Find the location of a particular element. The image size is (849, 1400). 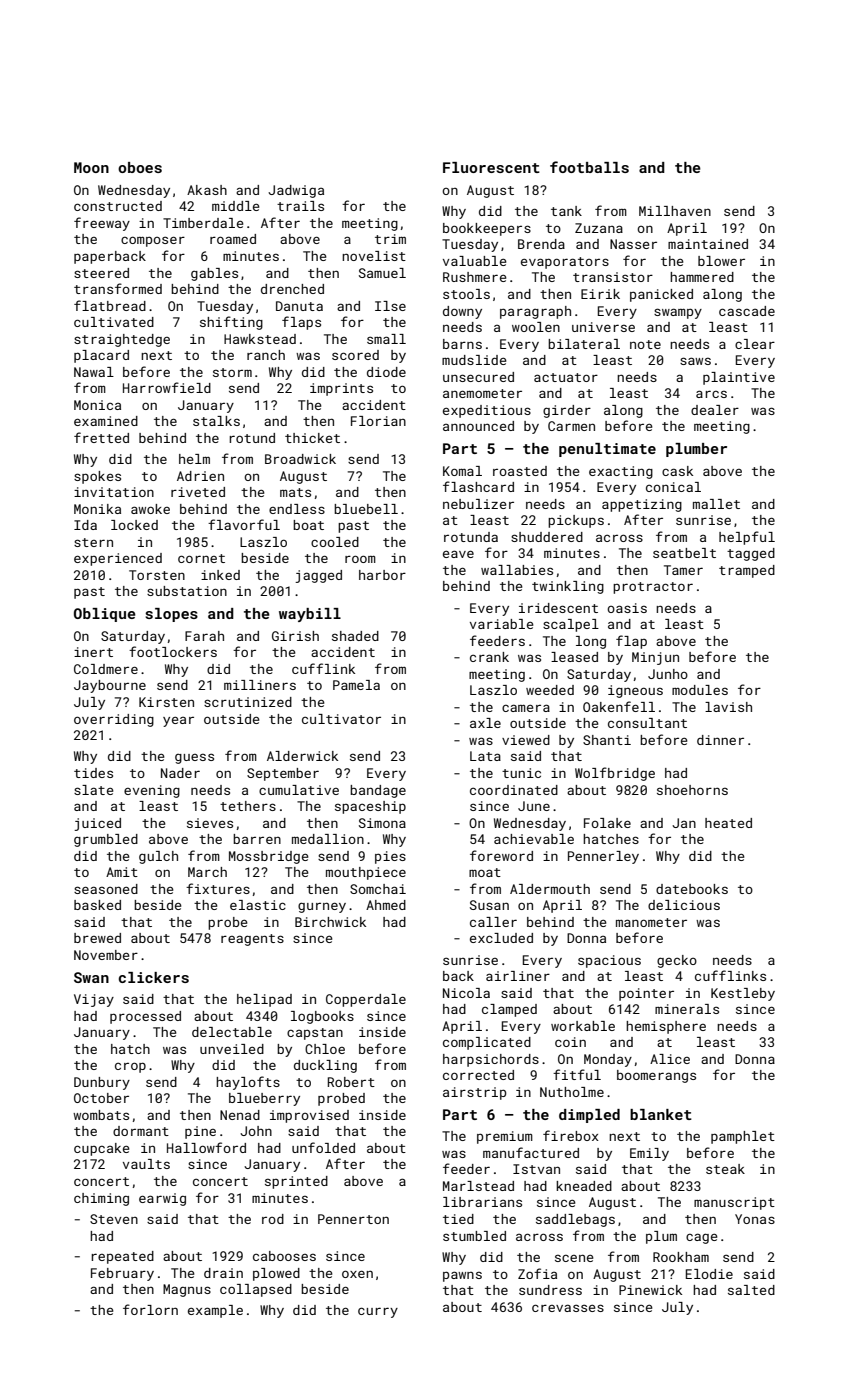

footballs is located at coordinates (589, 167).
